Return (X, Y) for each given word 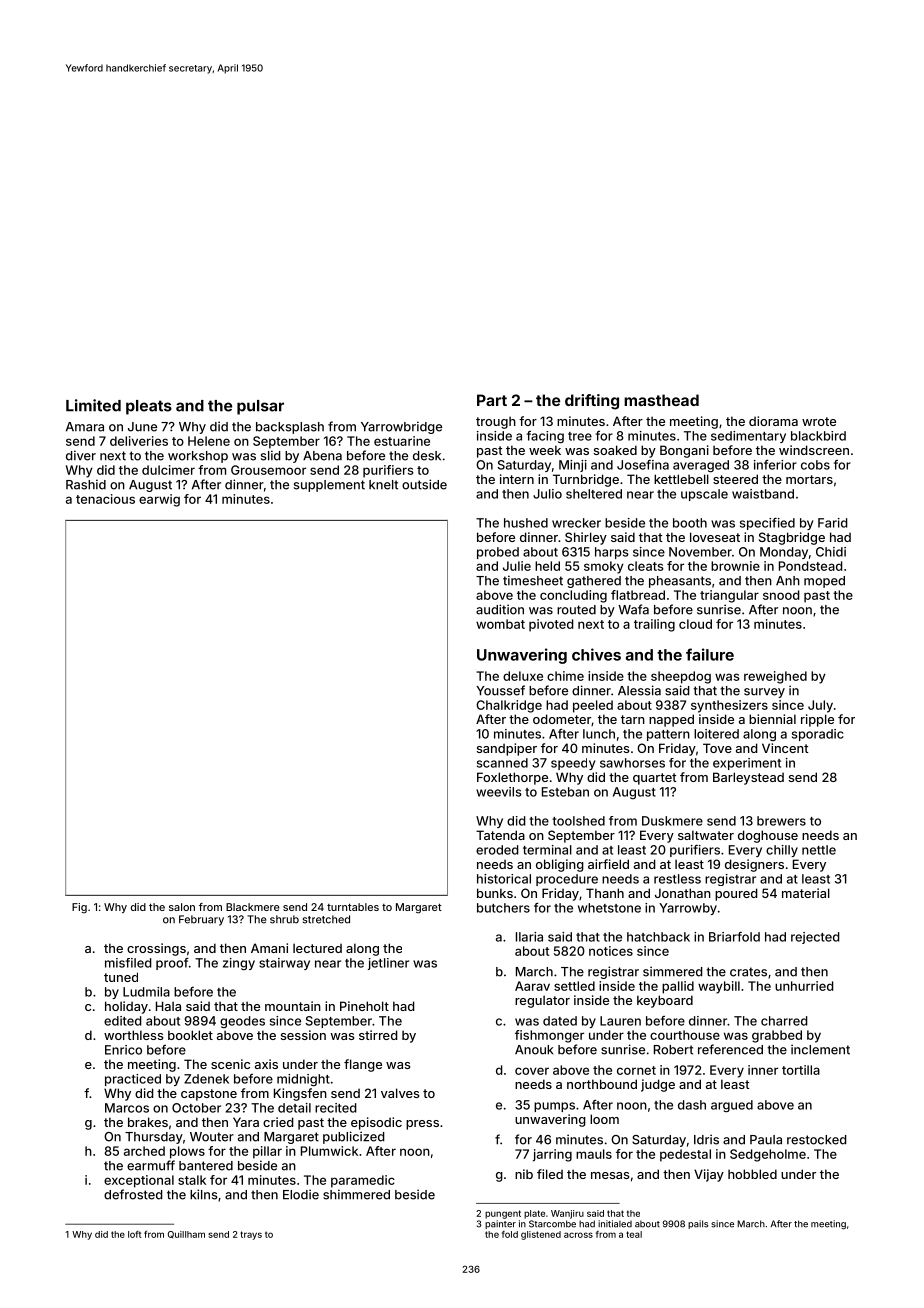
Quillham (186, 1234)
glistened (541, 1235)
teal (634, 1234)
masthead (661, 400)
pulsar (260, 407)
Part (492, 400)
